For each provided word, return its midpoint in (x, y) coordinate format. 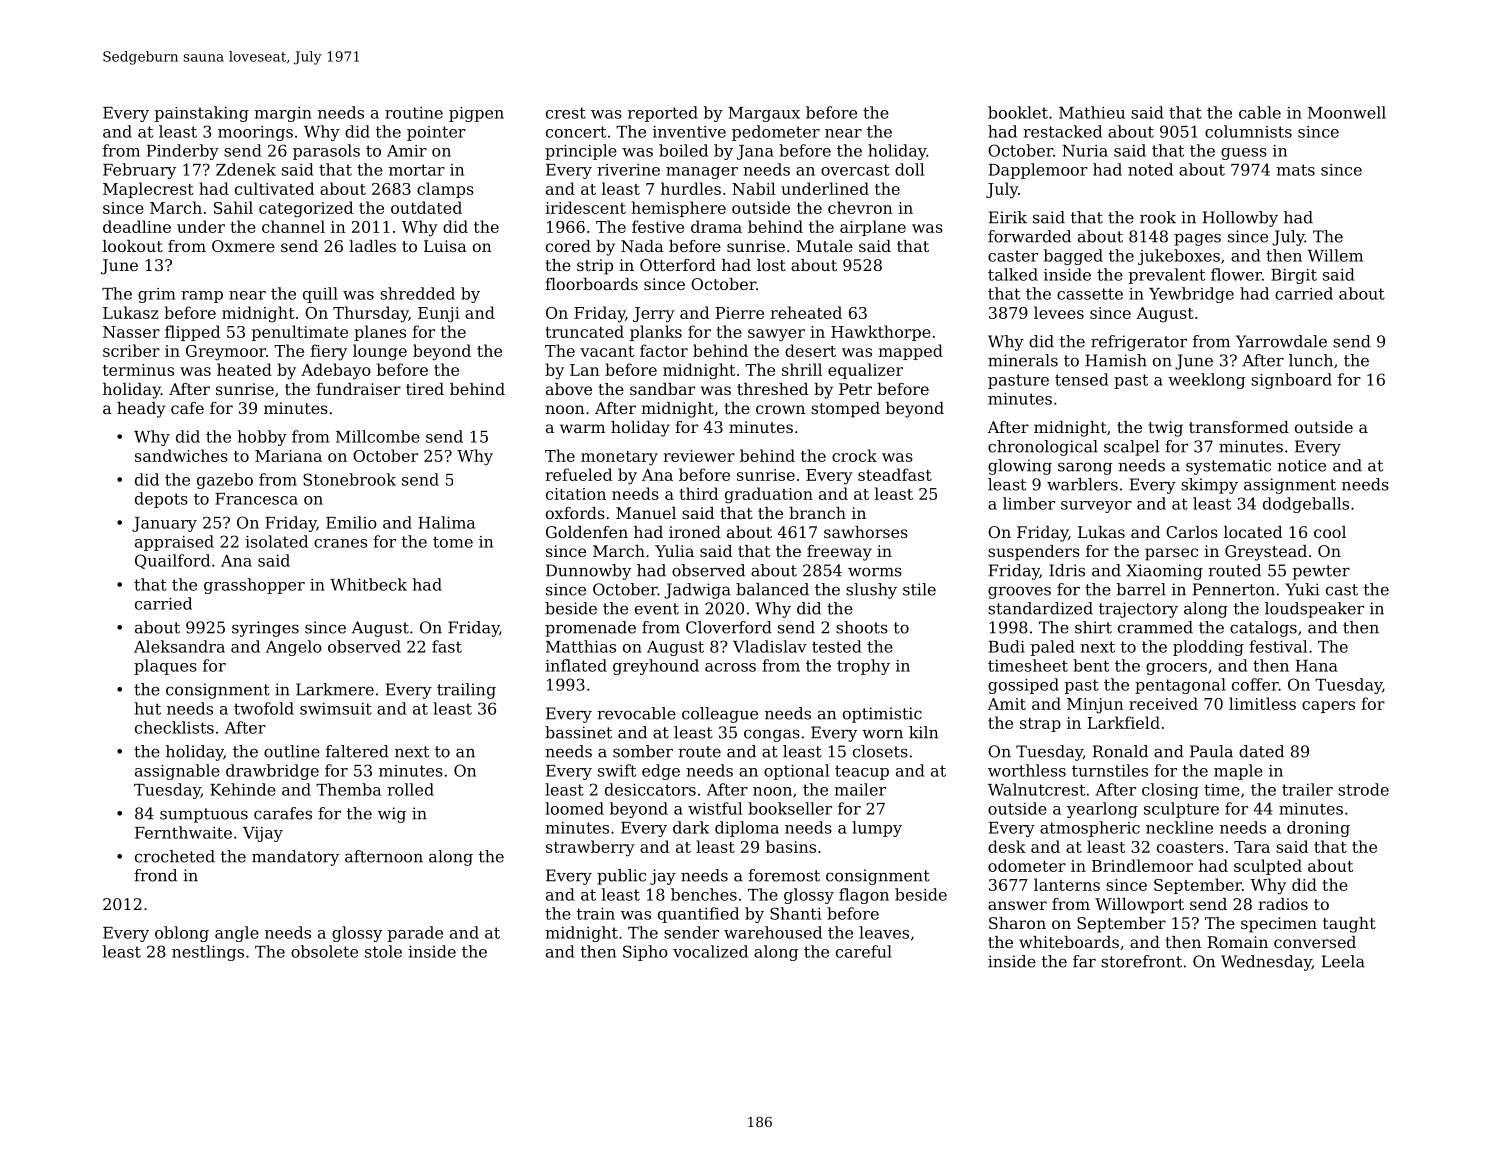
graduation (769, 495)
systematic (1228, 467)
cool (1330, 532)
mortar (417, 170)
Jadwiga (697, 591)
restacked (1062, 131)
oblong (182, 934)
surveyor (1096, 507)
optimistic (882, 715)
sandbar (662, 389)
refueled (578, 474)
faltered (357, 751)
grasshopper (254, 586)
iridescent (585, 207)
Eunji (439, 315)
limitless (1262, 703)
